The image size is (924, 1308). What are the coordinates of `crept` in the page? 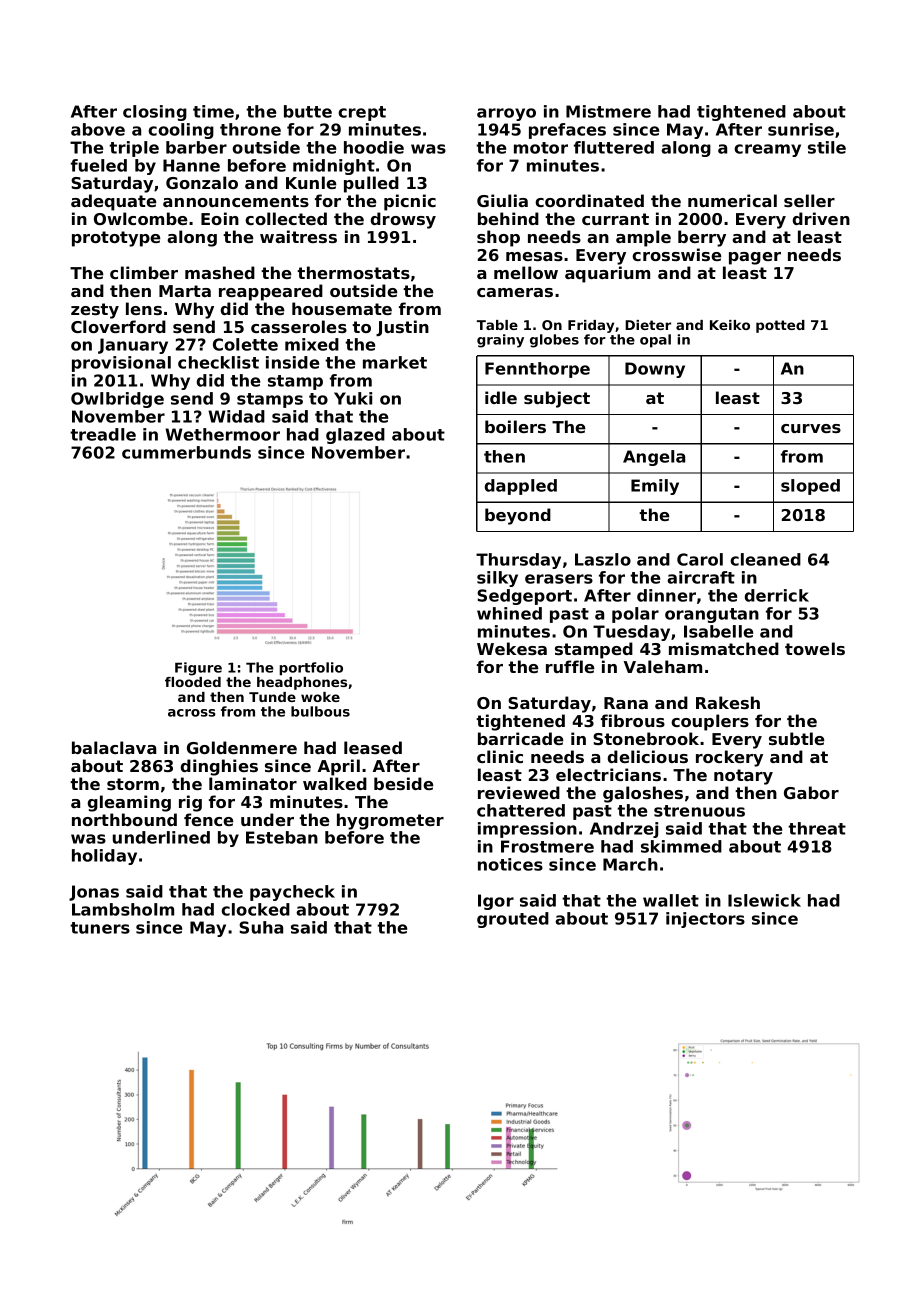 It's located at (362, 113).
